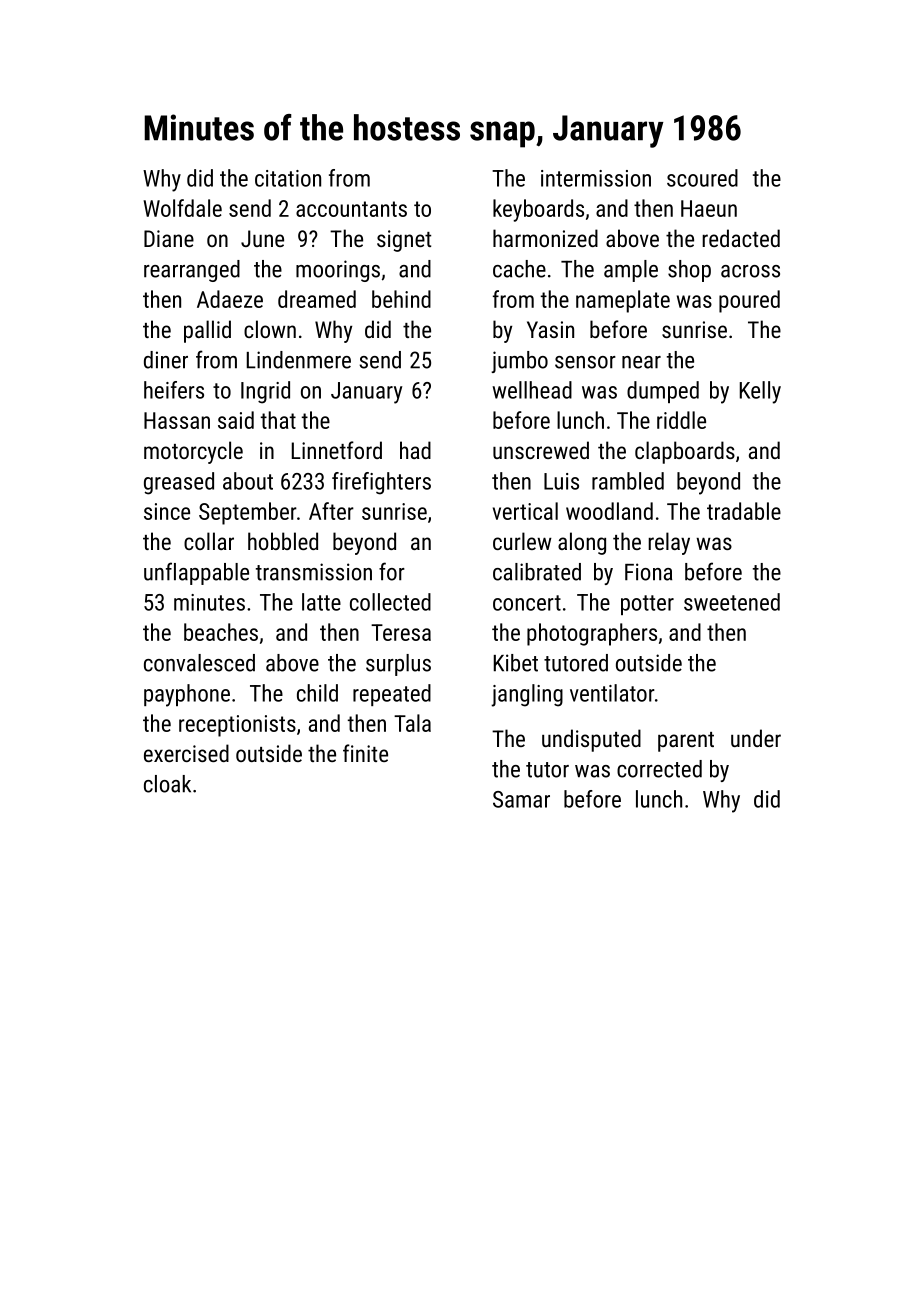  I want to click on ventilator, so click(612, 693).
